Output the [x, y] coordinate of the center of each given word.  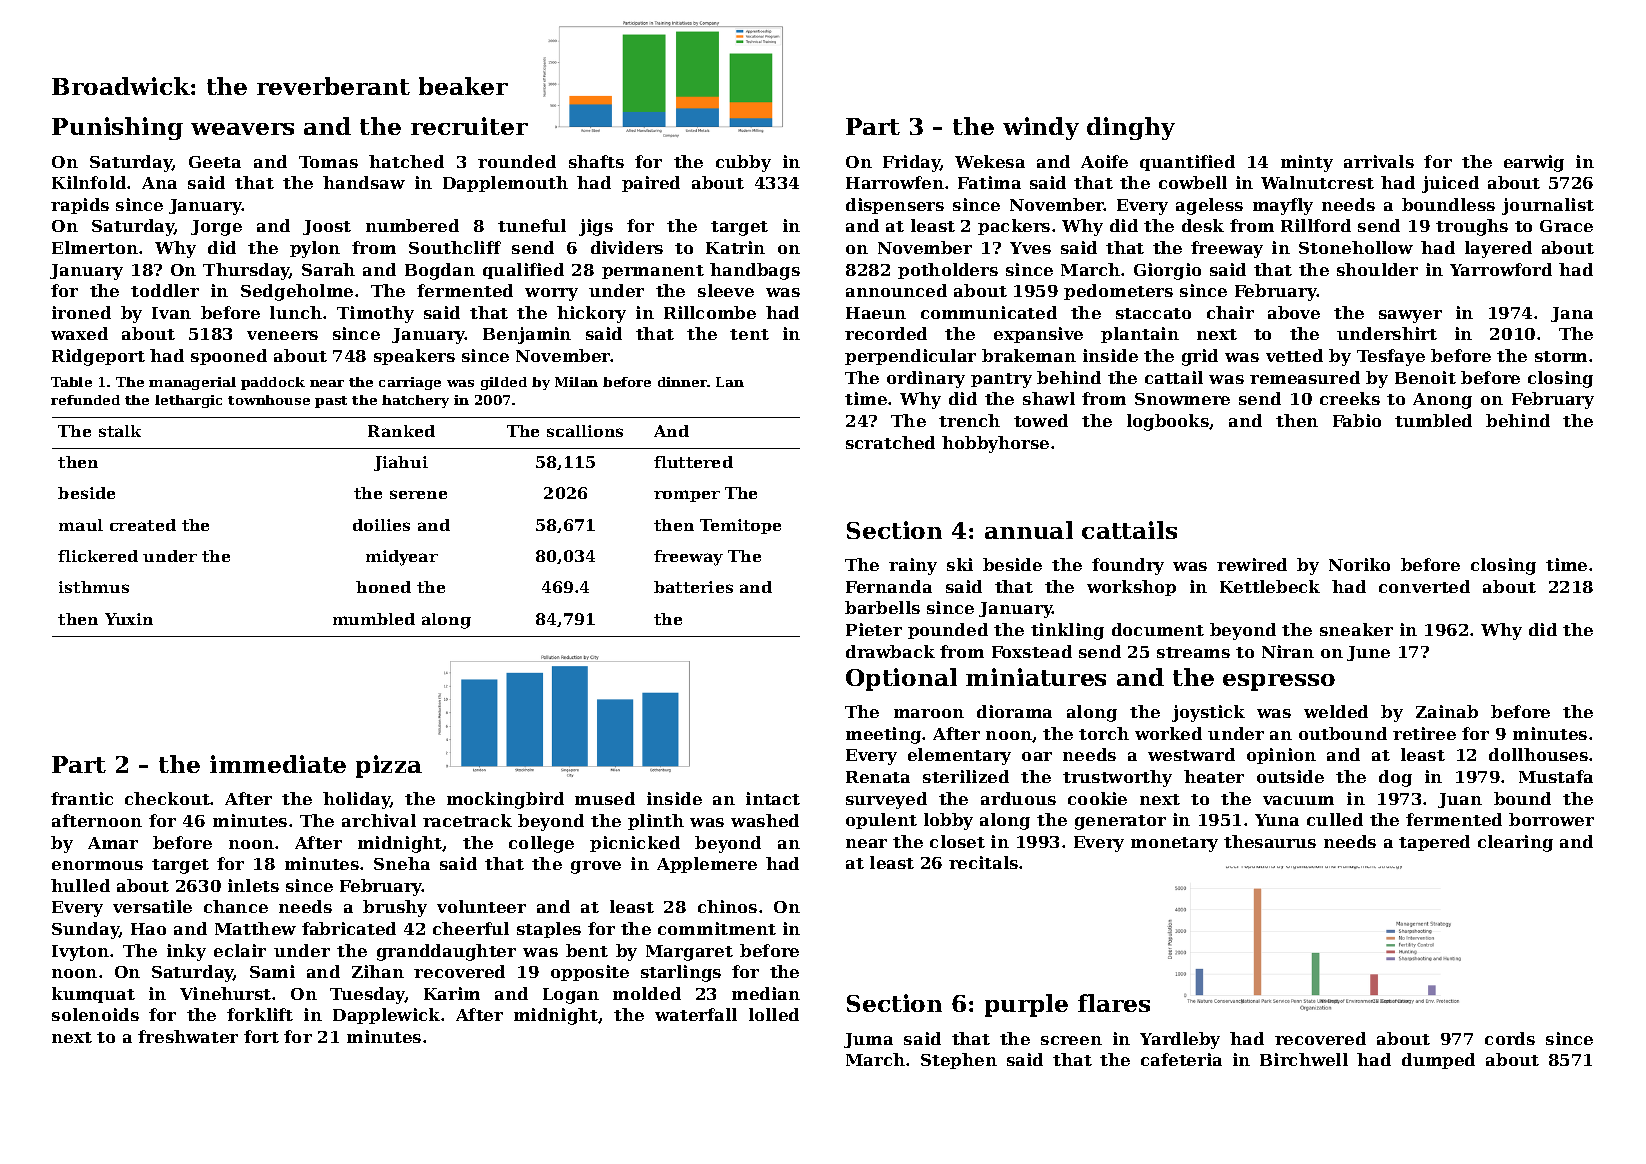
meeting [883, 735]
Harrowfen [895, 182]
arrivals [1379, 161]
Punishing [117, 128]
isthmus [94, 587]
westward [1191, 754]
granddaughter [446, 952]
